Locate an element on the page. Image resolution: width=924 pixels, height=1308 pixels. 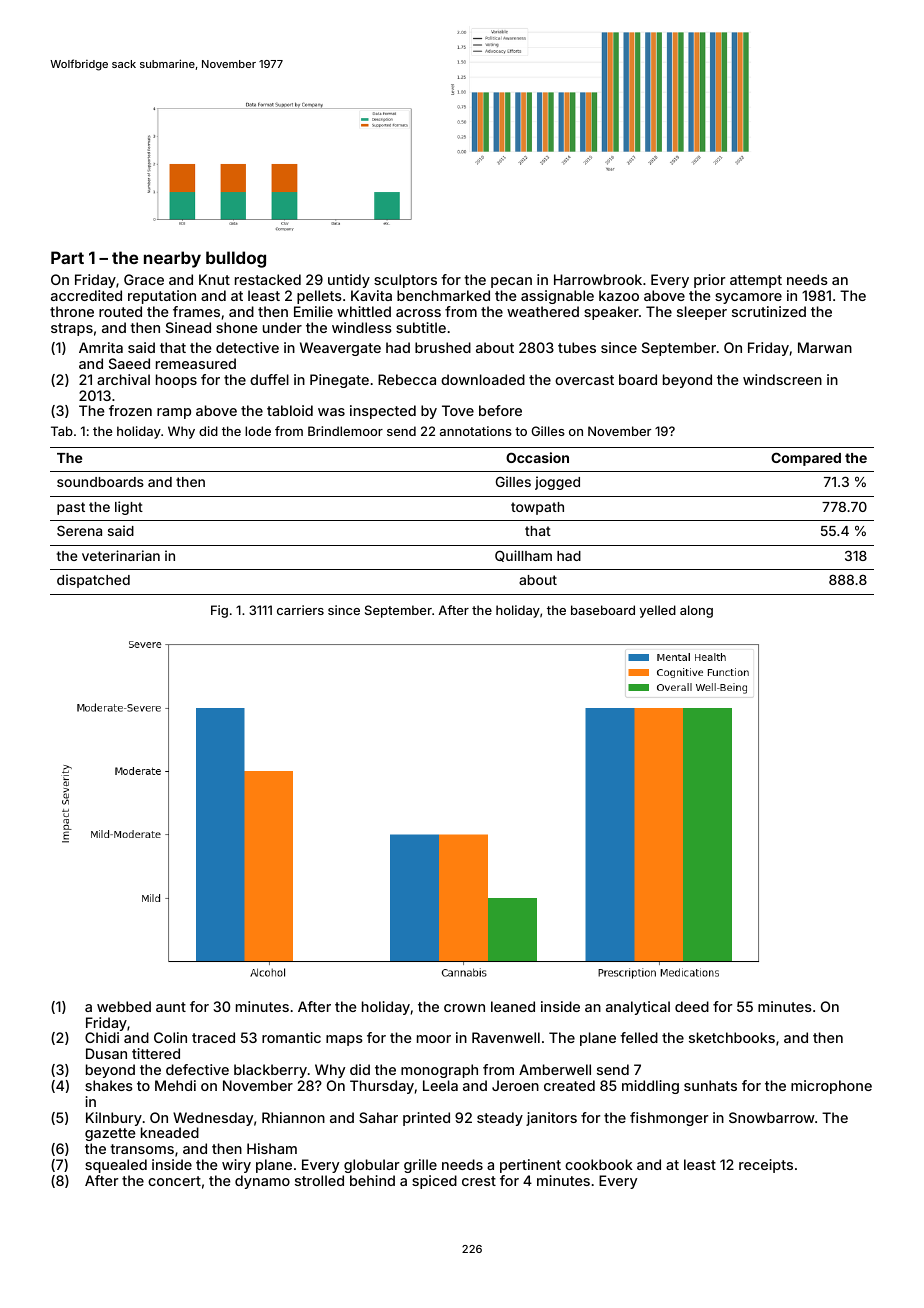
wiry is located at coordinates (236, 1166).
